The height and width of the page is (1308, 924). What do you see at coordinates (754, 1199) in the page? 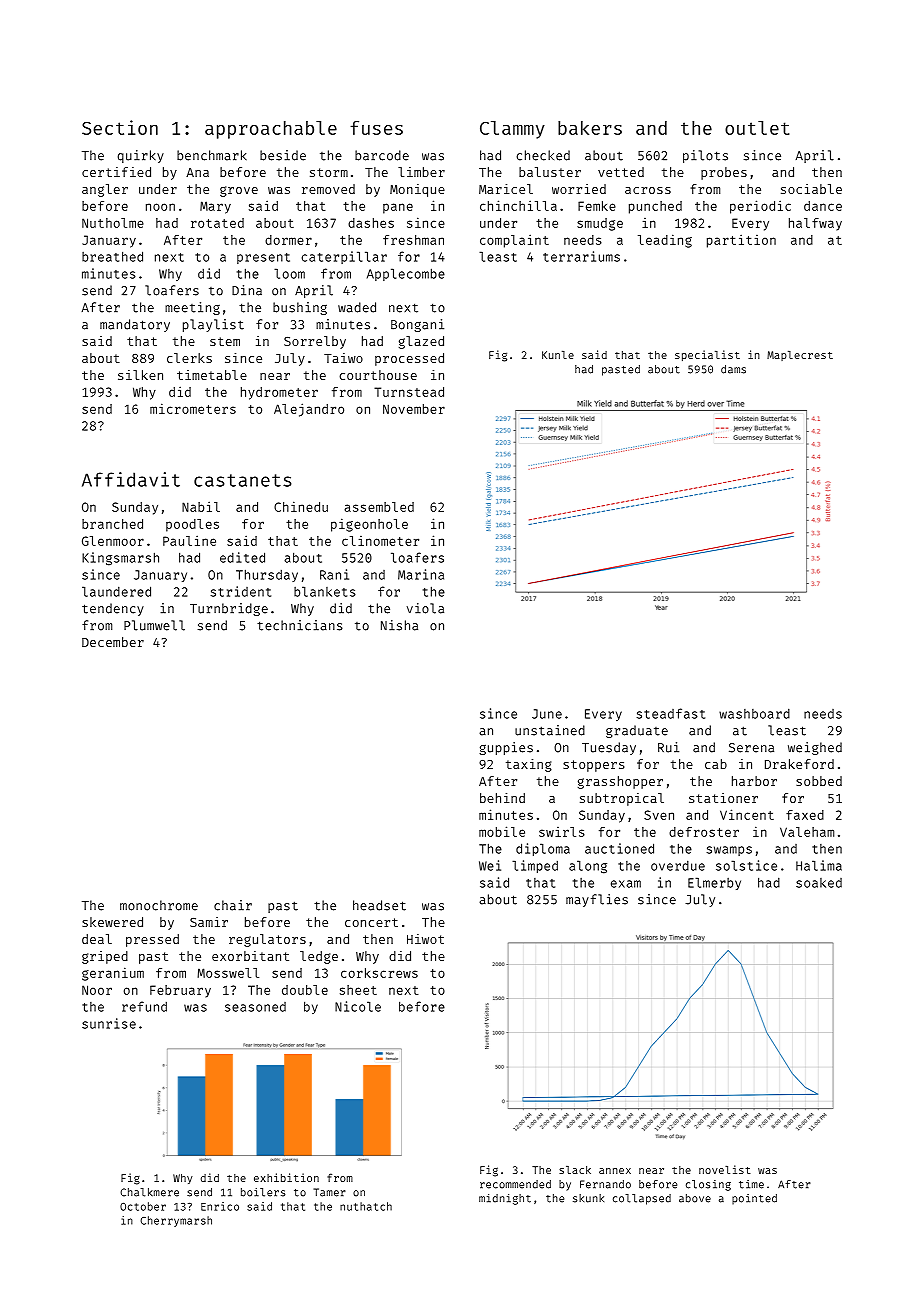
I see `pointed` at bounding box center [754, 1199].
